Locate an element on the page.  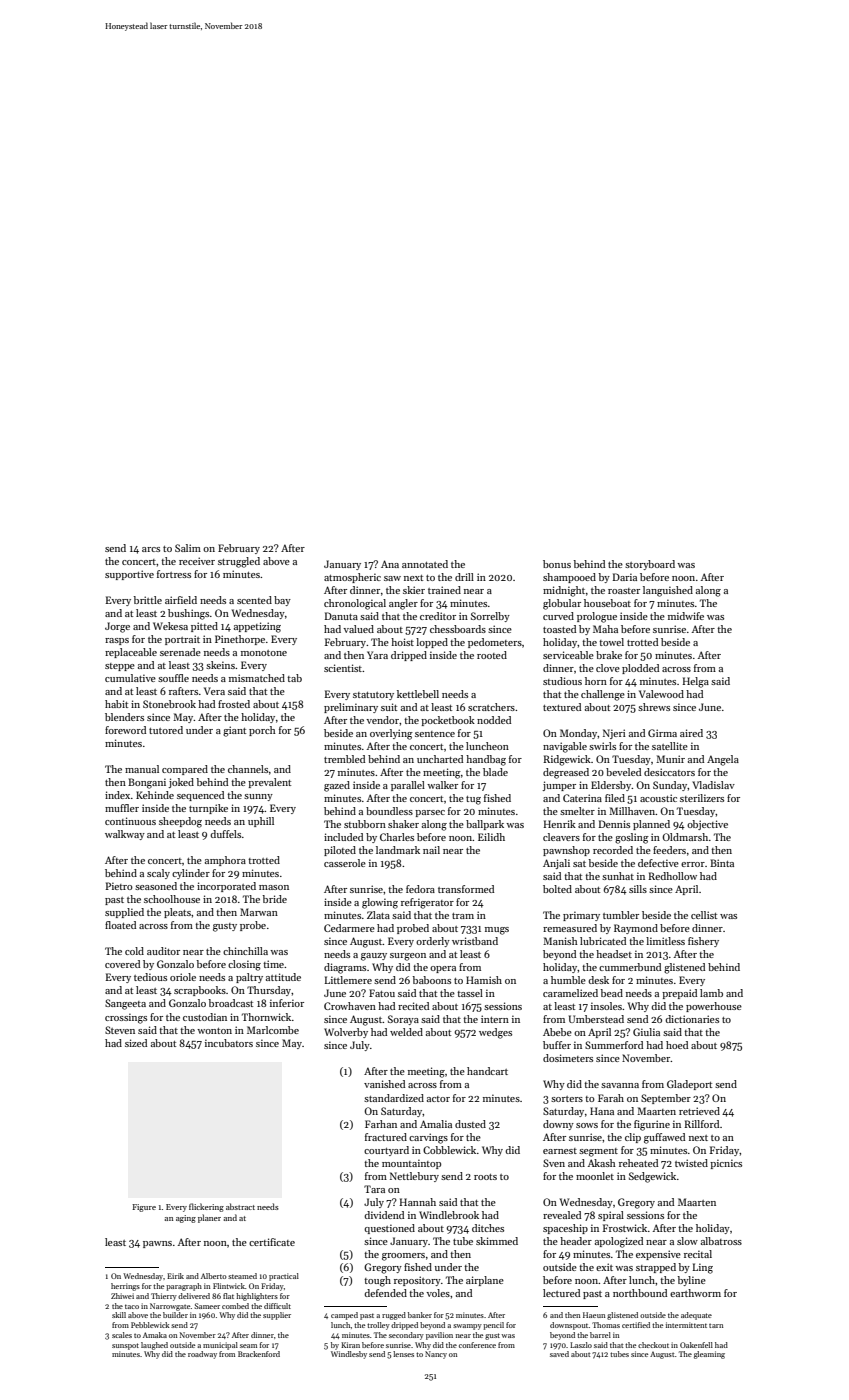
annotated is located at coordinates (425, 564).
